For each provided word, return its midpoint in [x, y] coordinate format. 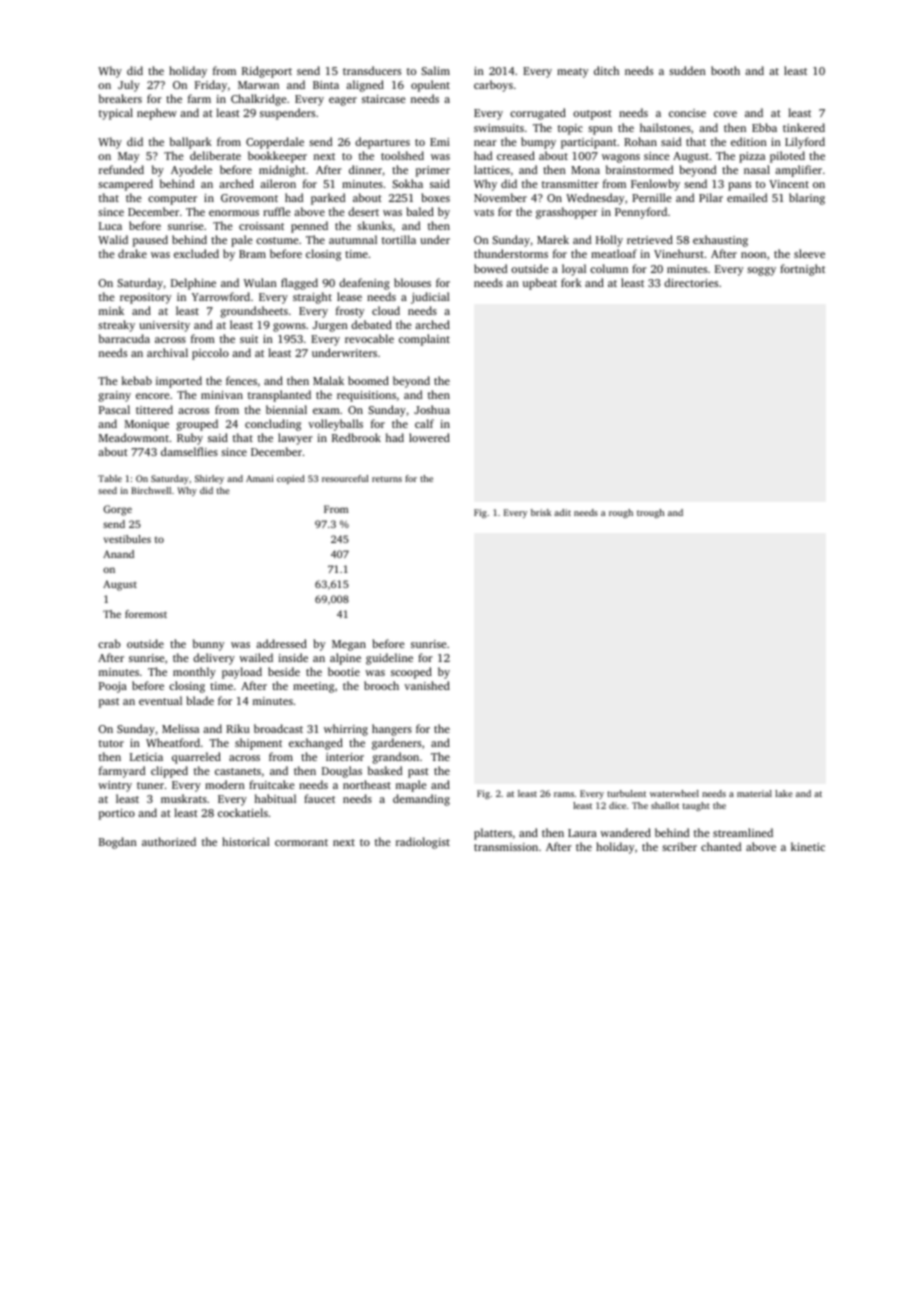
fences [241, 380]
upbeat [540, 284]
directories [691, 282]
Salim [435, 70]
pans [739, 186]
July [129, 86]
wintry [115, 786]
